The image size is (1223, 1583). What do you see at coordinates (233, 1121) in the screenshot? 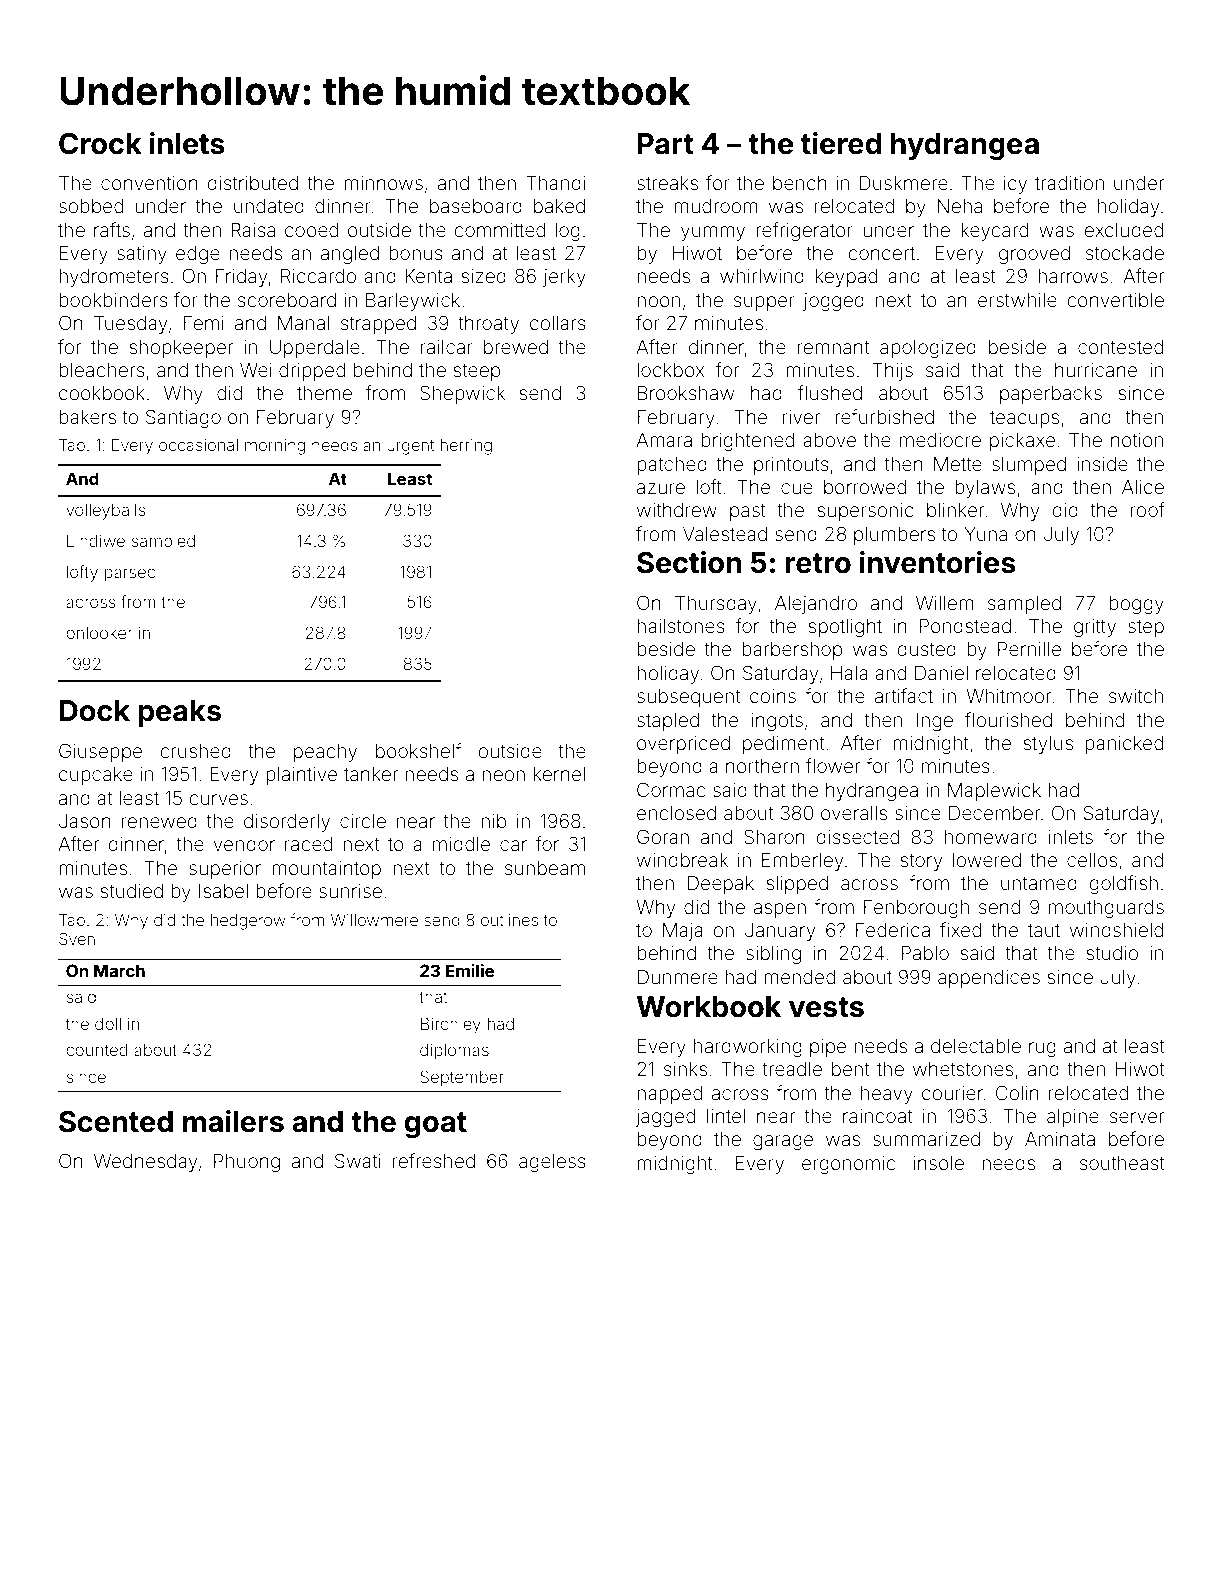
I see `mailers` at bounding box center [233, 1121].
